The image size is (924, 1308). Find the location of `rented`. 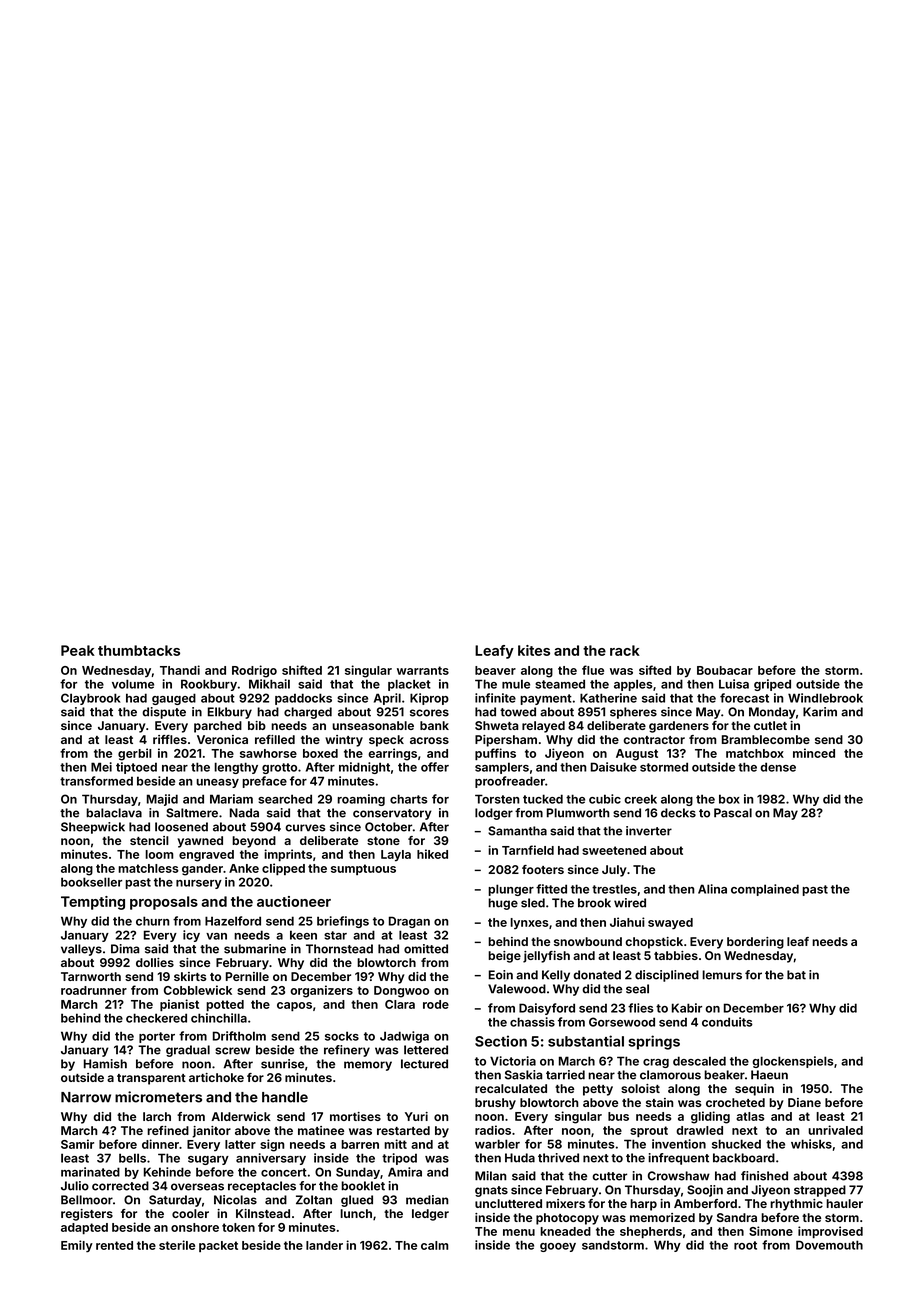

rented is located at coordinates (114, 1245).
